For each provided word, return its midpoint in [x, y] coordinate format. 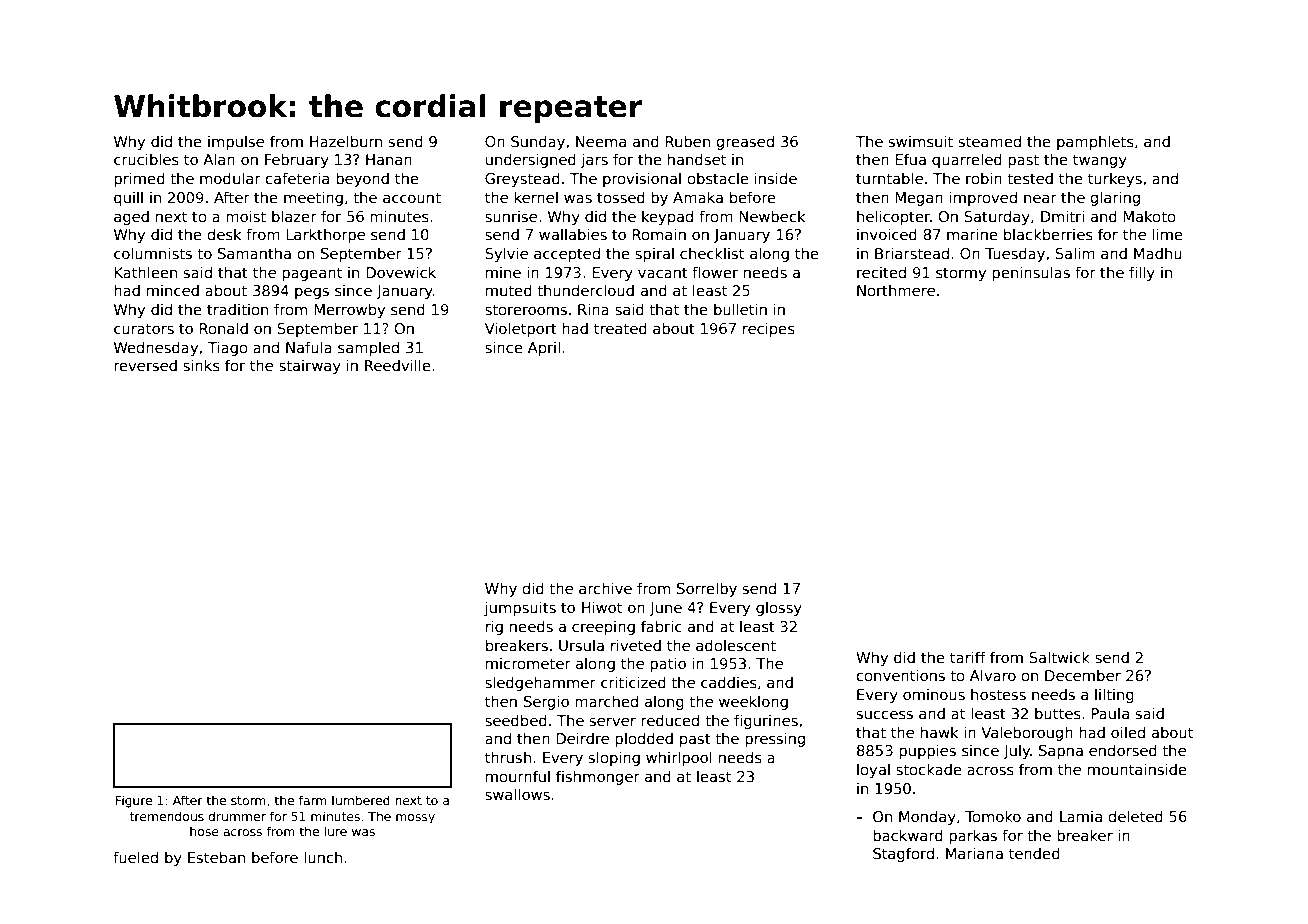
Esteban [216, 857]
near [1040, 198]
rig [494, 627]
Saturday [997, 217]
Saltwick [1059, 657]
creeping [603, 628]
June [665, 609]
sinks [201, 365]
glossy [779, 609]
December [1083, 675]
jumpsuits [520, 608]
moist [246, 216]
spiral [654, 255]
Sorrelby [707, 589]
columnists [153, 253]
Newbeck [772, 216]
